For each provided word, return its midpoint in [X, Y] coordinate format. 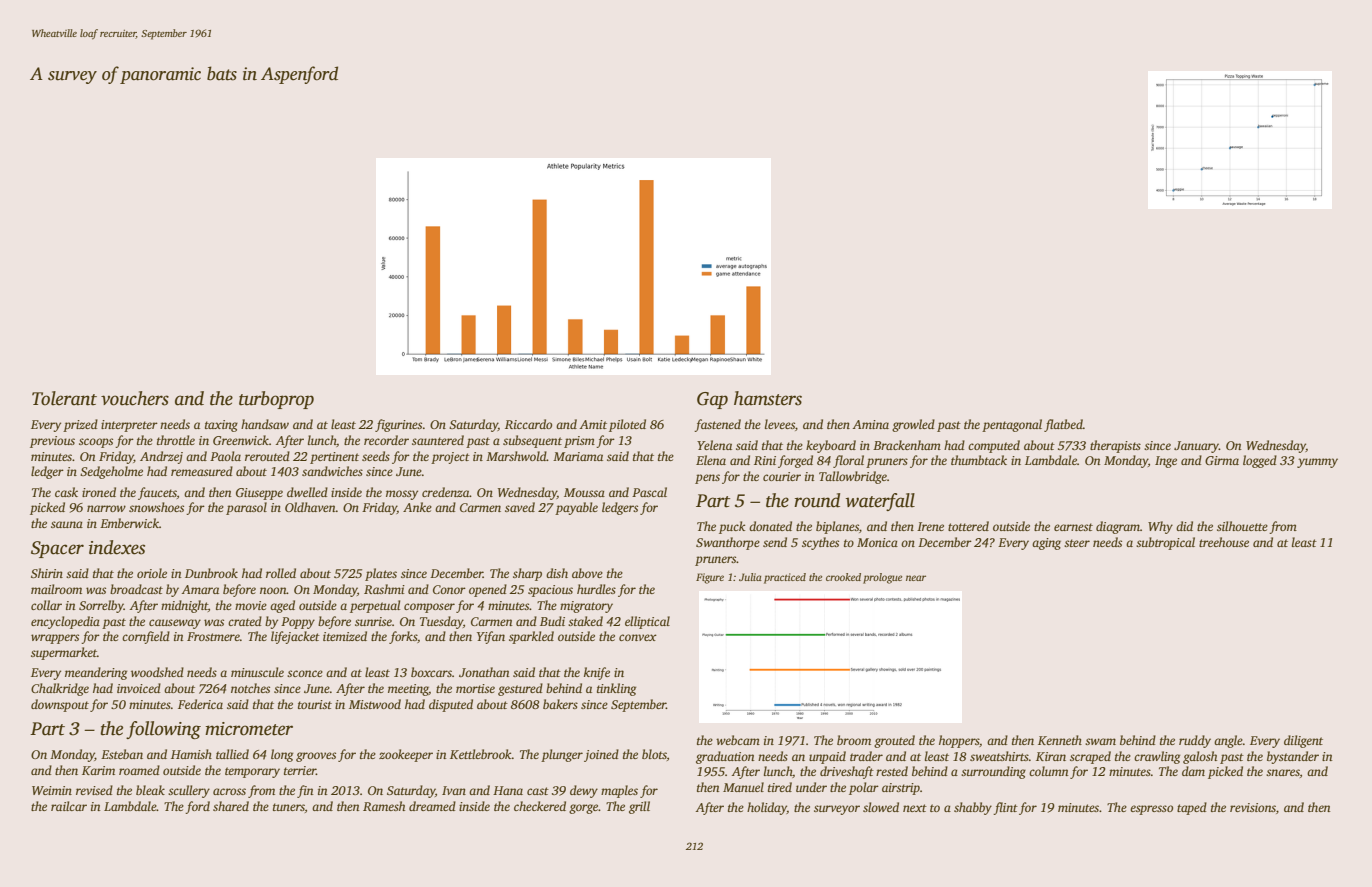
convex [638, 637]
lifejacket [295, 637]
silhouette [1242, 526]
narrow [106, 508]
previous [52, 442]
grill [639, 807]
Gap [712, 400]
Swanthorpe [728, 543]
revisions [1253, 807]
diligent [1303, 741]
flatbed [1063, 425]
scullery [189, 791]
